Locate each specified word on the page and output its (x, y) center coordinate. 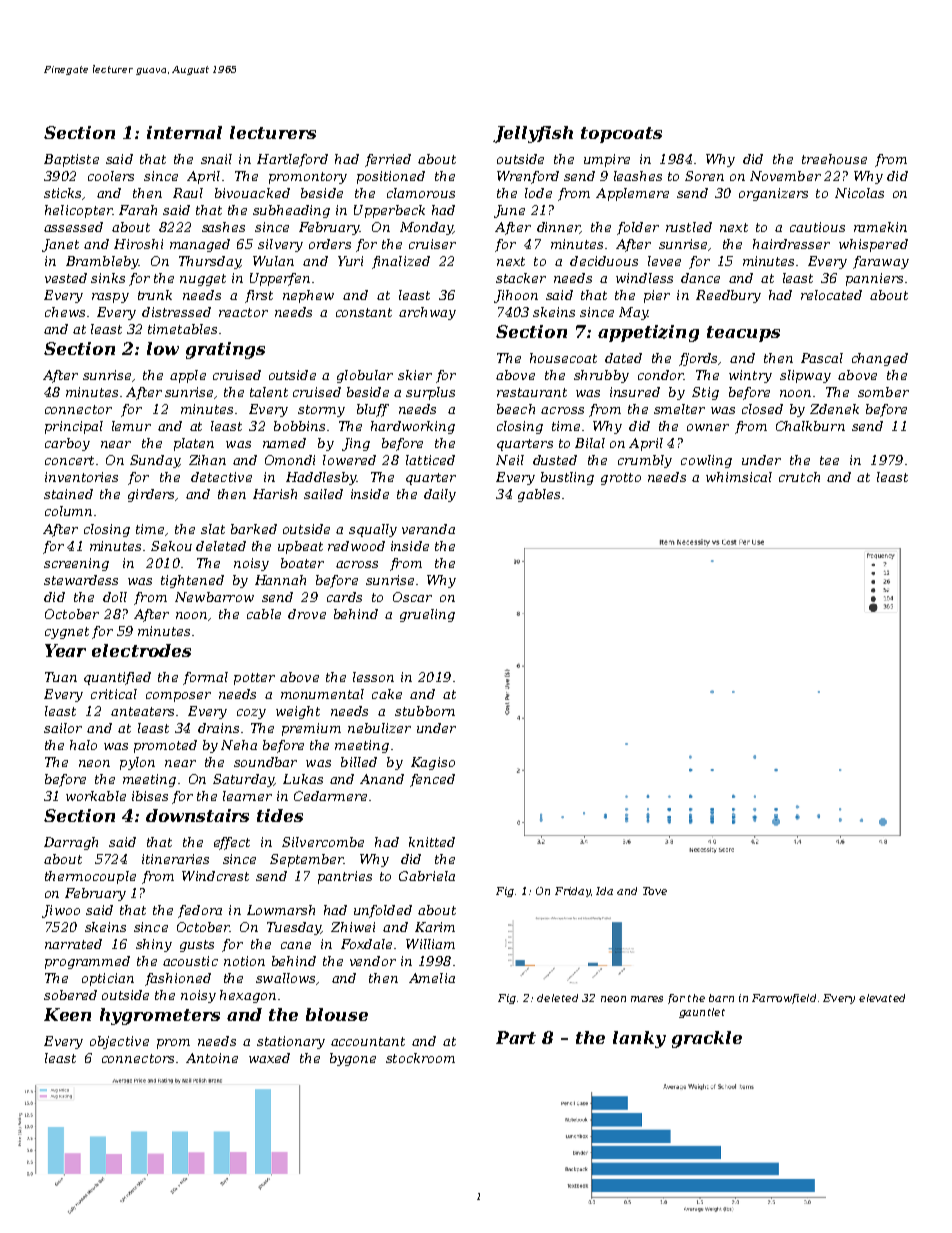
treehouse (834, 159)
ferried (388, 160)
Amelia (432, 978)
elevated (882, 998)
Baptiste (71, 160)
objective (119, 1042)
